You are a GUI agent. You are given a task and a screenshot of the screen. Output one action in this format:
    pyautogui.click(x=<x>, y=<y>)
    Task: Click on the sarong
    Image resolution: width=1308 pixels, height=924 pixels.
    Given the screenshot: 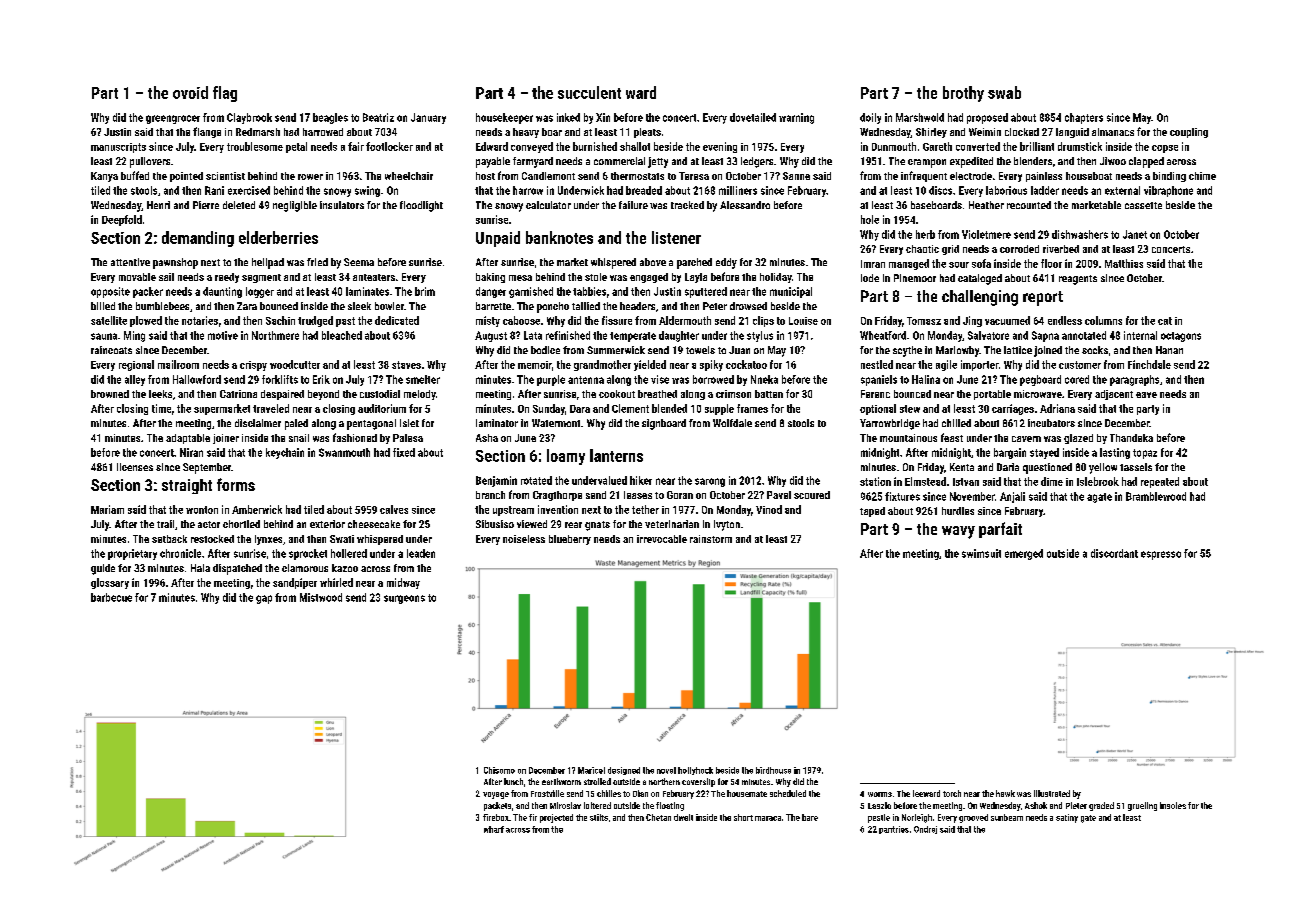 What is the action you would take?
    pyautogui.click(x=710, y=482)
